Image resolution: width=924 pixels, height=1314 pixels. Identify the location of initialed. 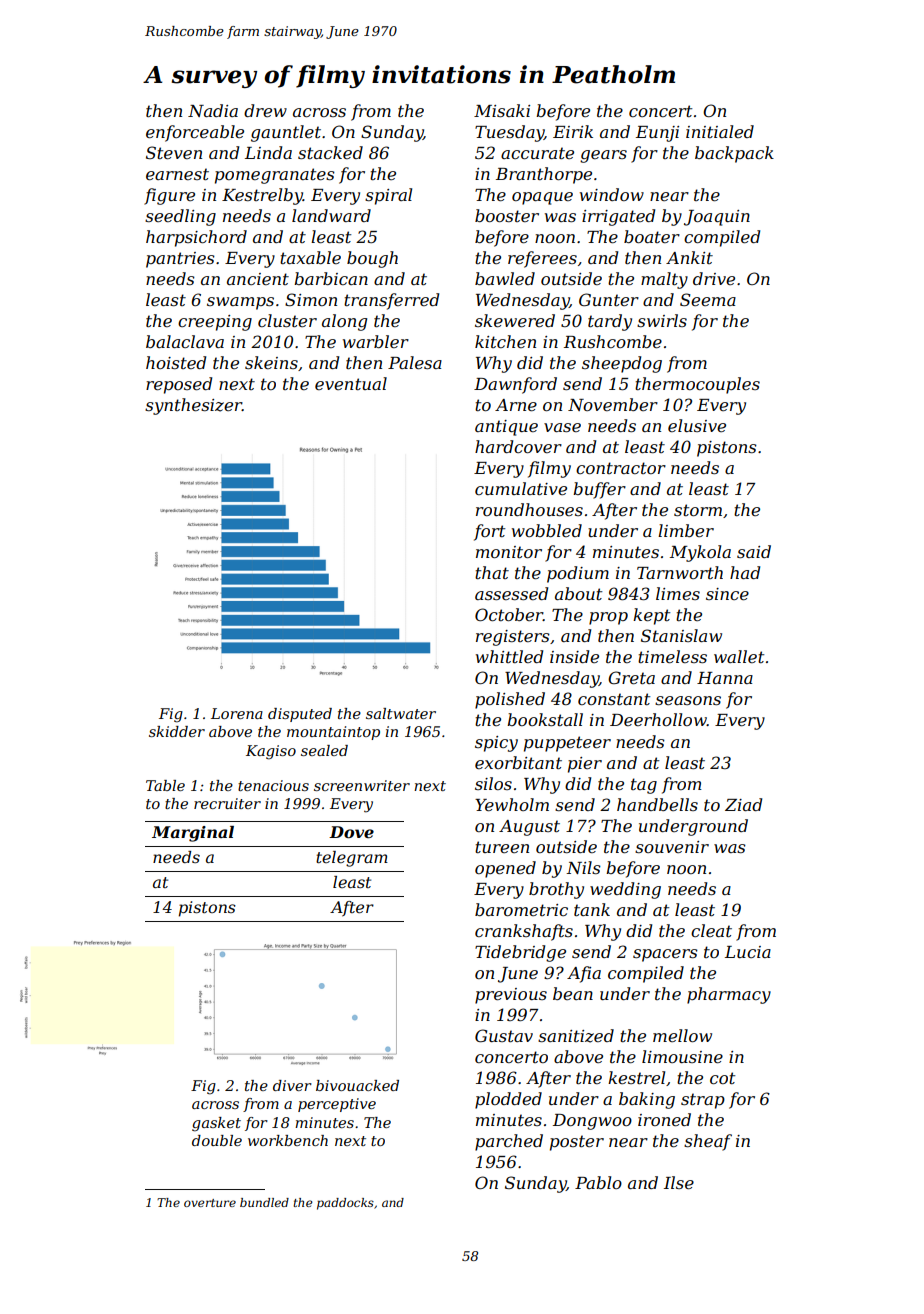
(720, 131).
